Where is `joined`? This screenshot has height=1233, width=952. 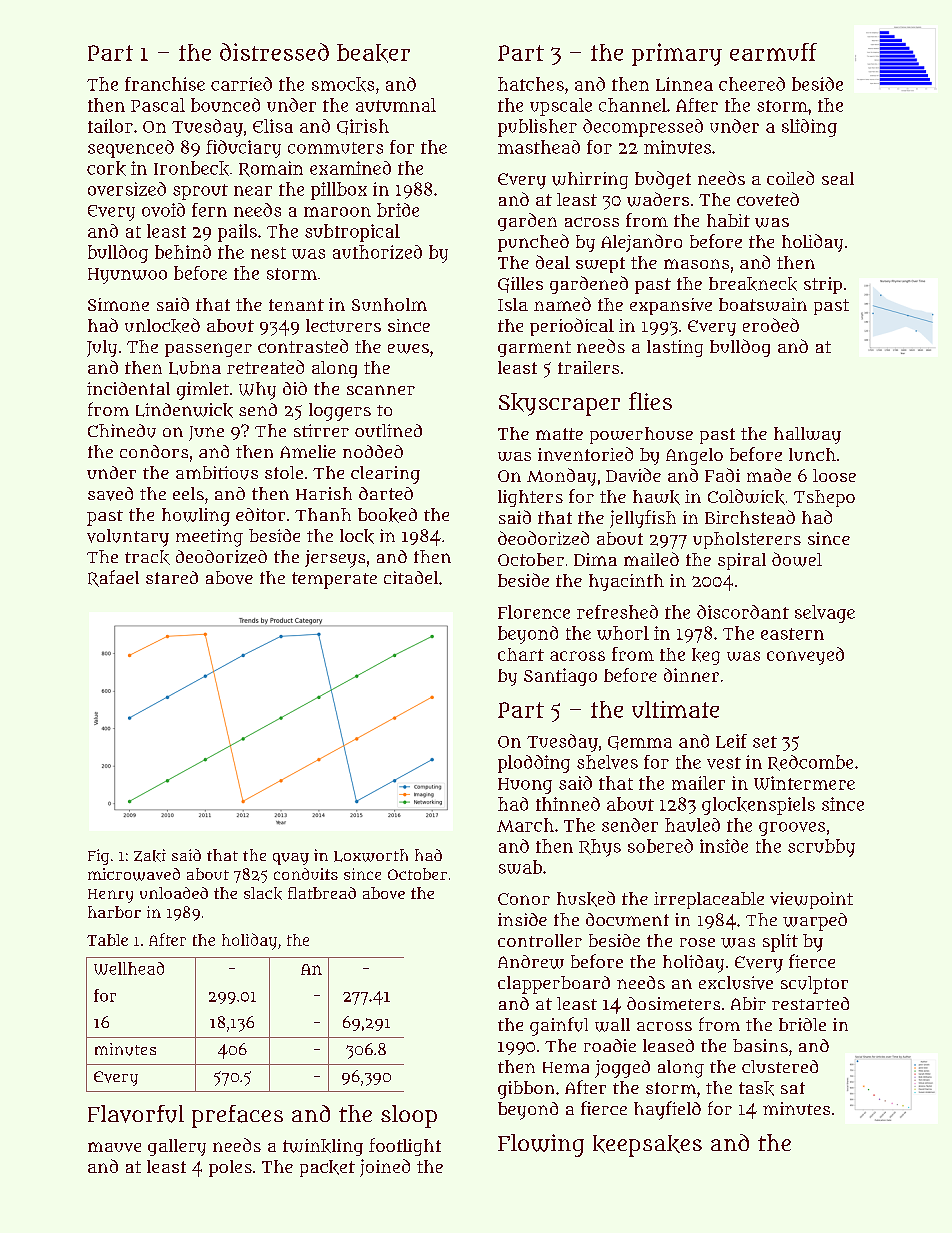
joined is located at coordinates (385, 1168).
